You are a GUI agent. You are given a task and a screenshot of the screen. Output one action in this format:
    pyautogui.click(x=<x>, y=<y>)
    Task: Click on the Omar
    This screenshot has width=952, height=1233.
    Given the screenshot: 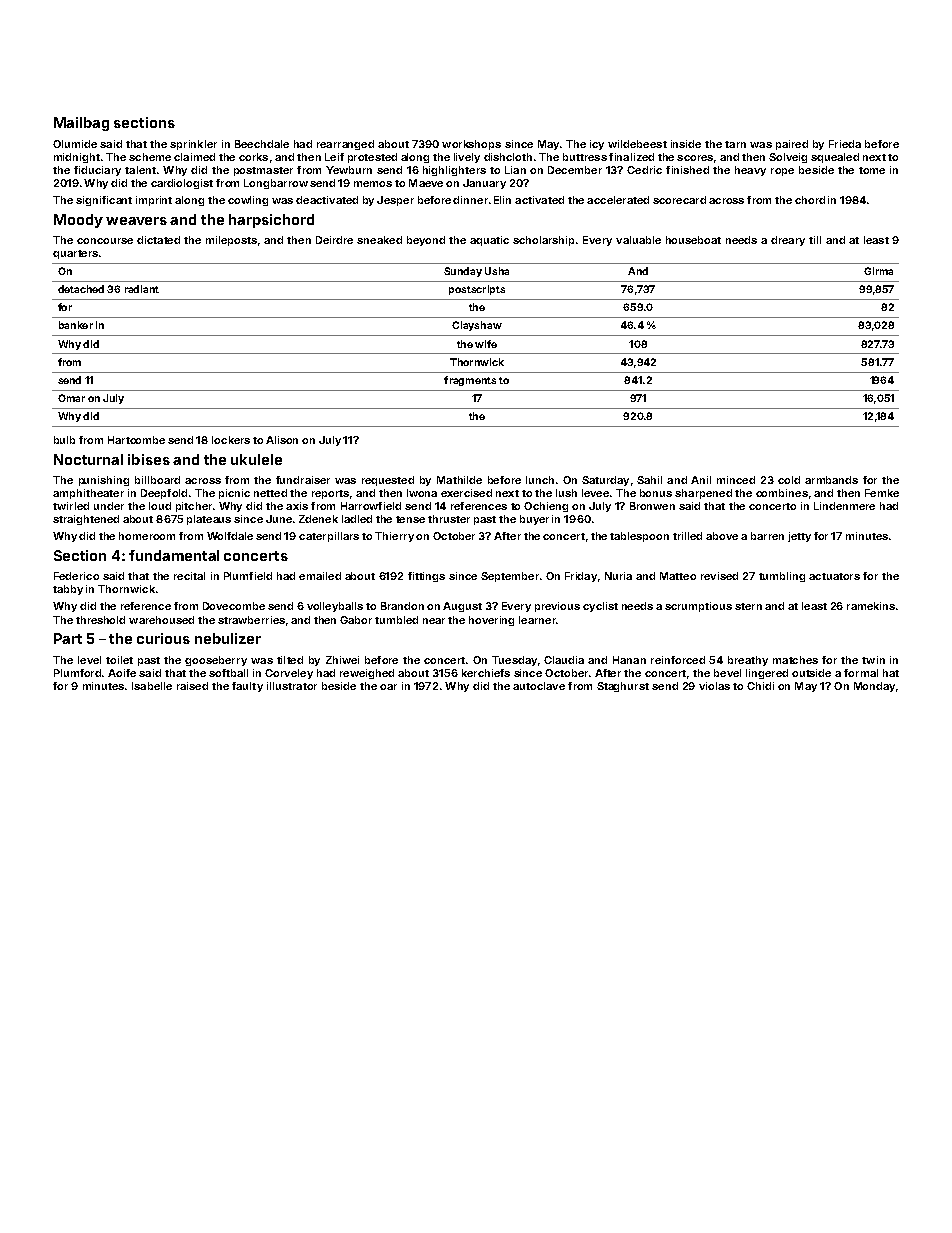 What is the action you would take?
    pyautogui.click(x=71, y=398)
